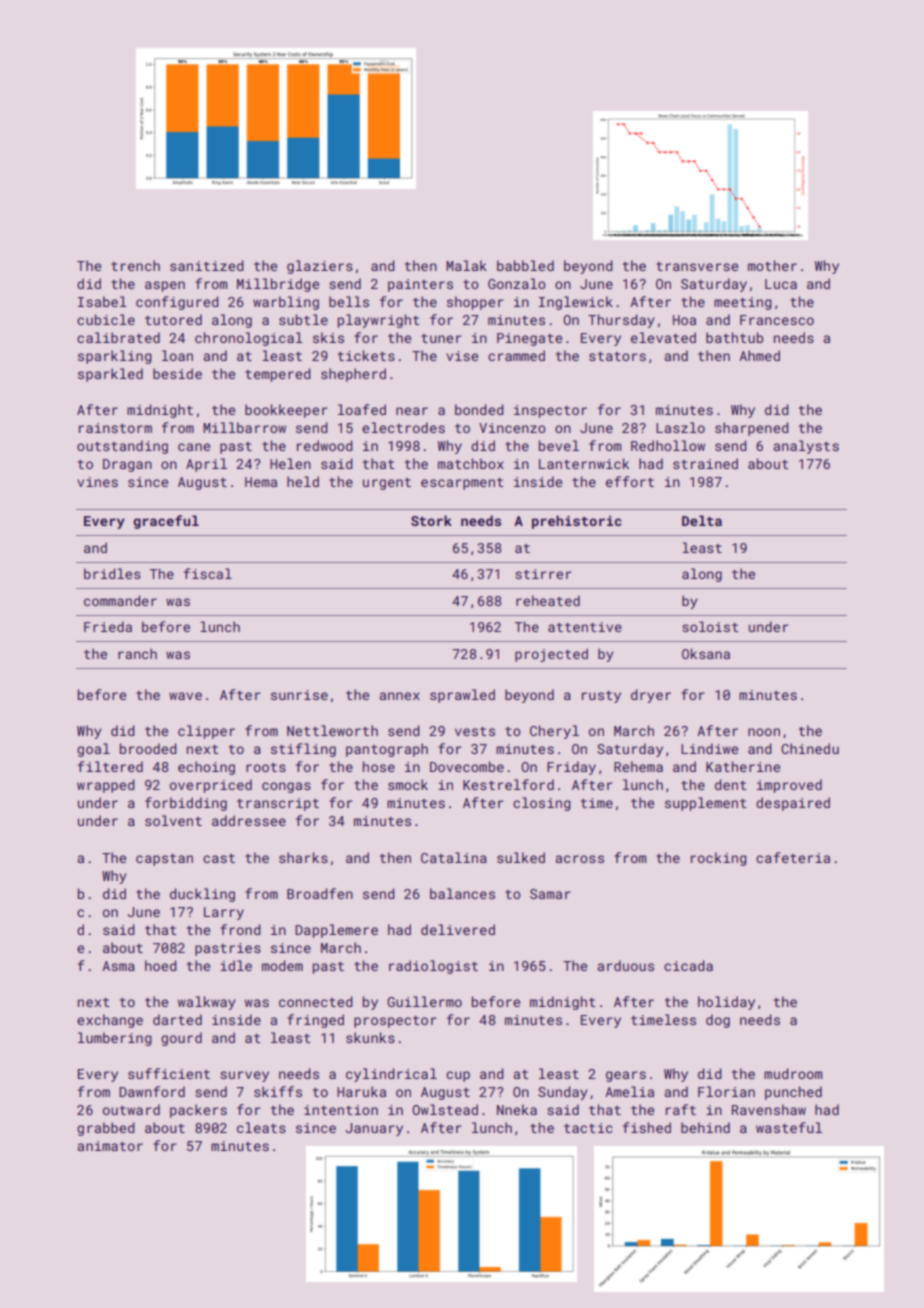 This page has width=924, height=1308. What do you see at coordinates (433, 967) in the page?
I see `radiologist` at bounding box center [433, 967].
